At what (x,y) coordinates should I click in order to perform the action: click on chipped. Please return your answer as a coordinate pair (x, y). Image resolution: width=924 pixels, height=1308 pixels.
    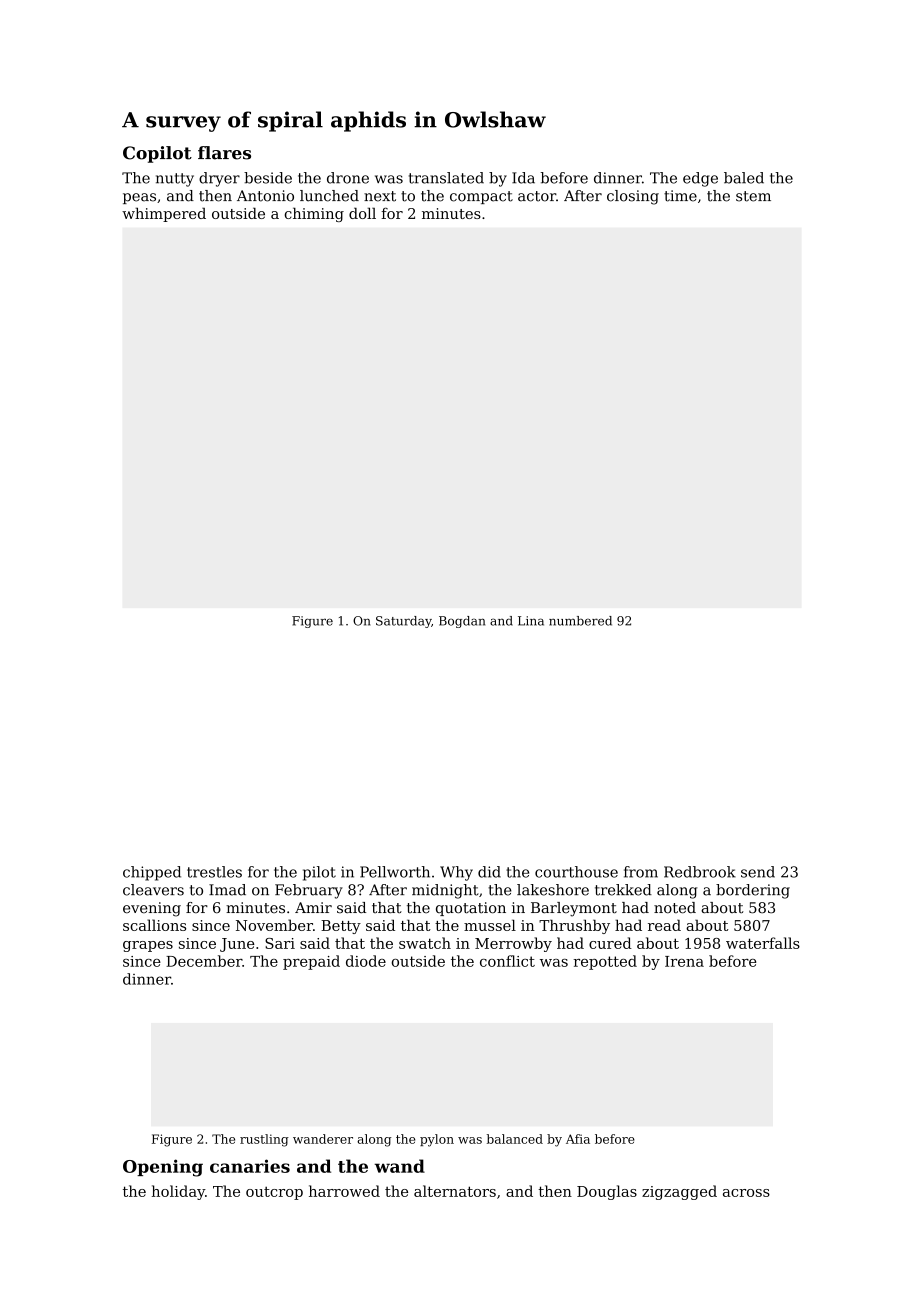
    Looking at the image, I should click on (152, 873).
